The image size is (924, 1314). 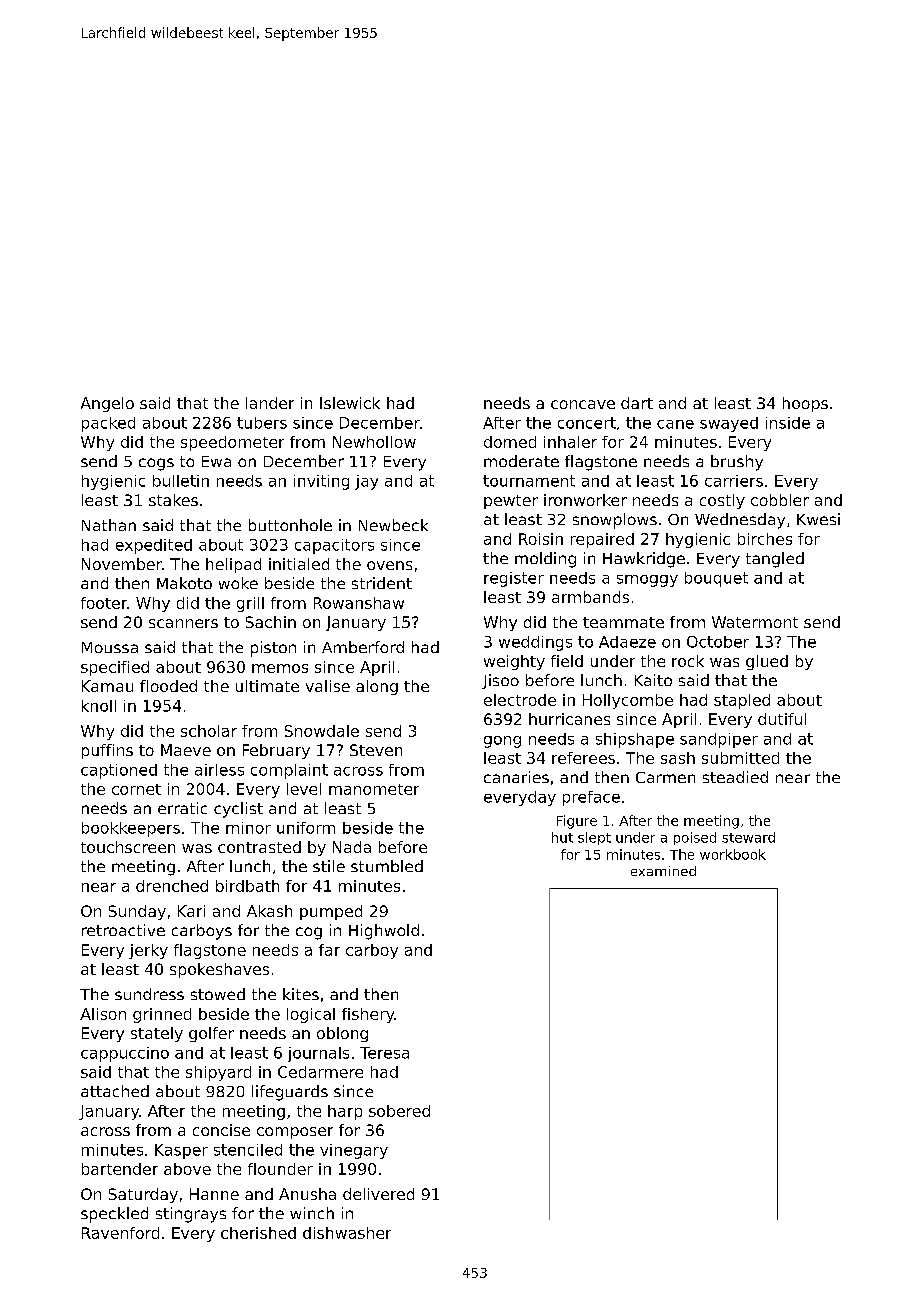 What do you see at coordinates (107, 404) in the image?
I see `Angelo` at bounding box center [107, 404].
